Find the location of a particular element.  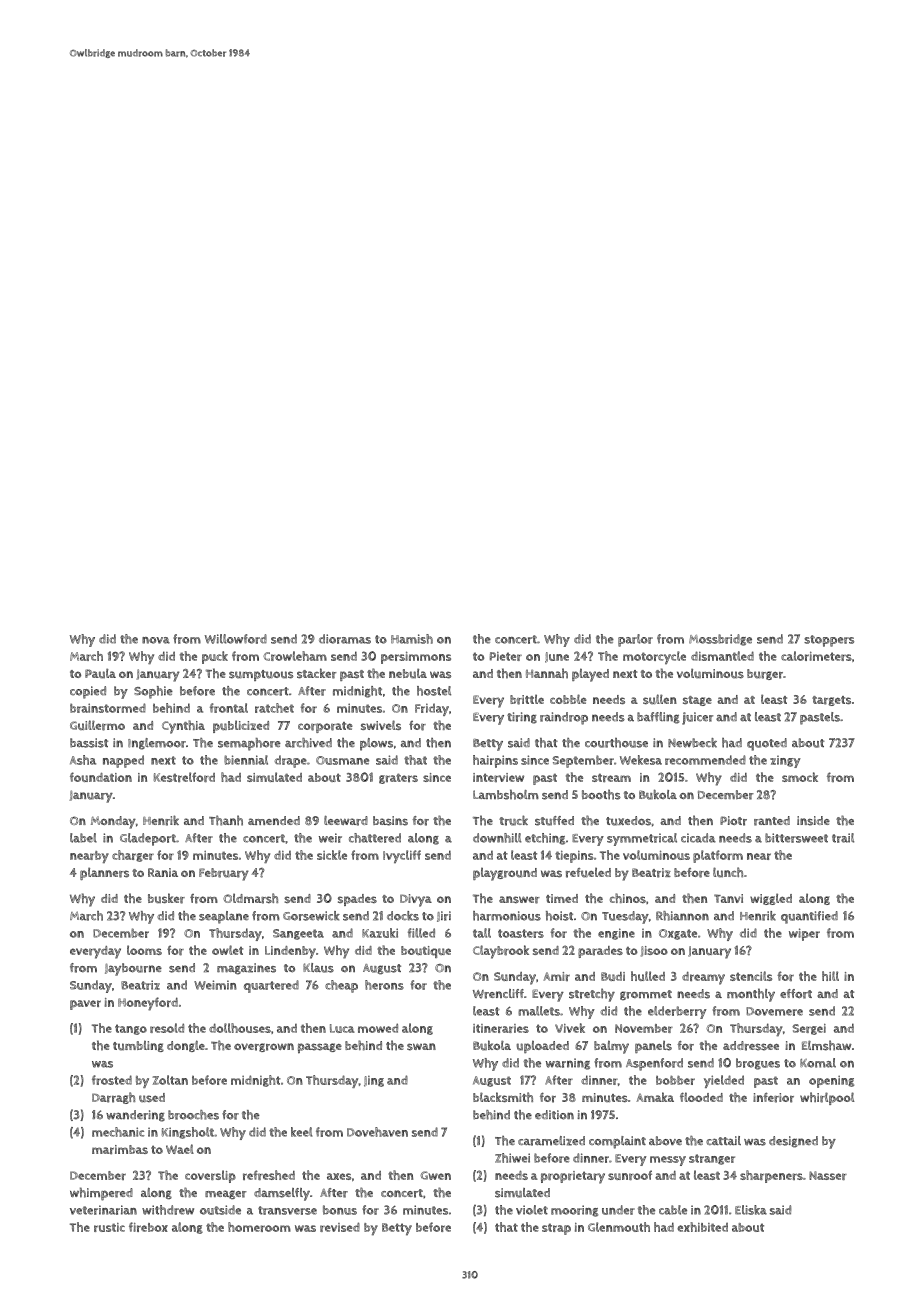

graters is located at coordinates (398, 778).
